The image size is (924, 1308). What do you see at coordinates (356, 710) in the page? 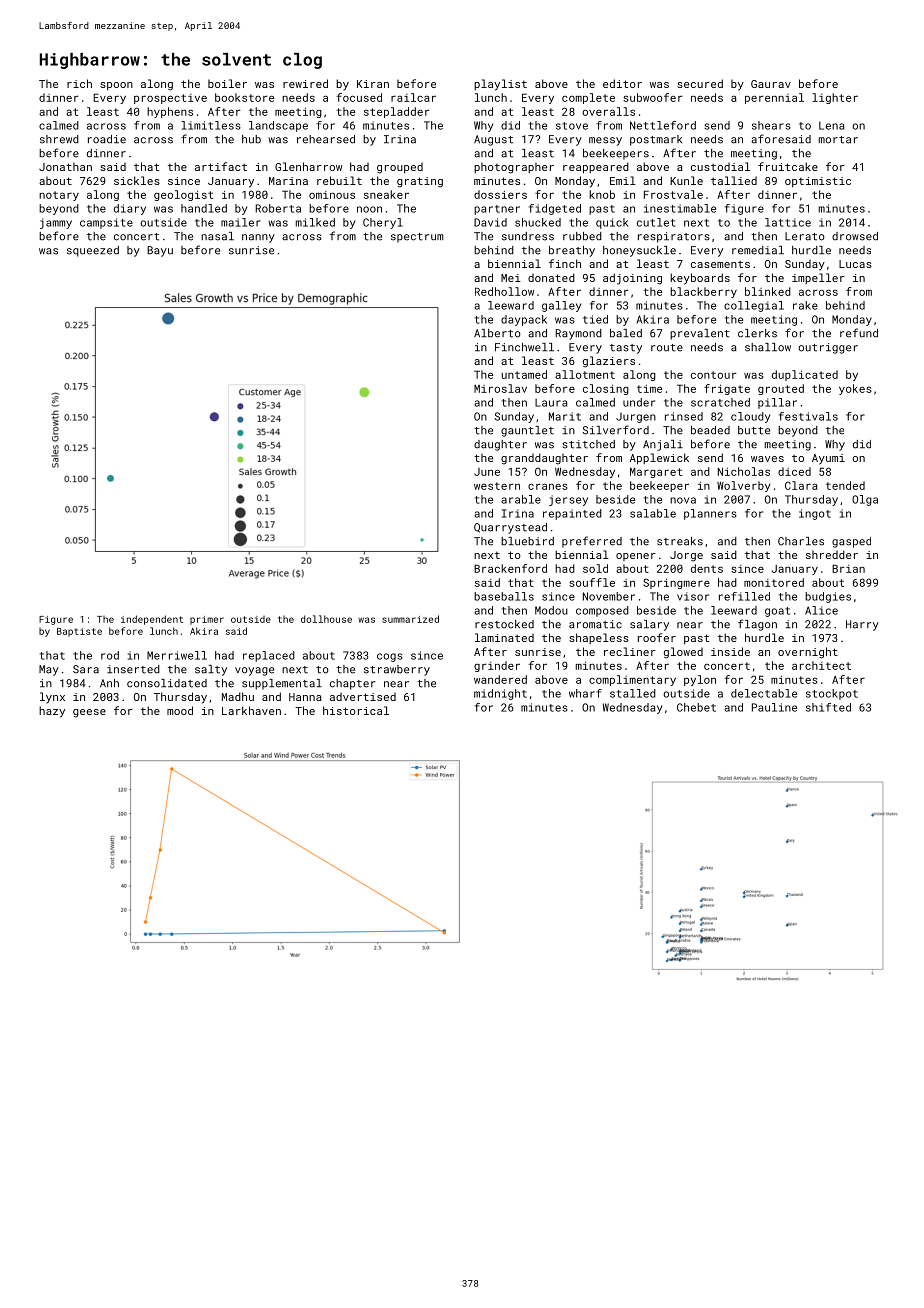
I see `historical` at bounding box center [356, 710].
